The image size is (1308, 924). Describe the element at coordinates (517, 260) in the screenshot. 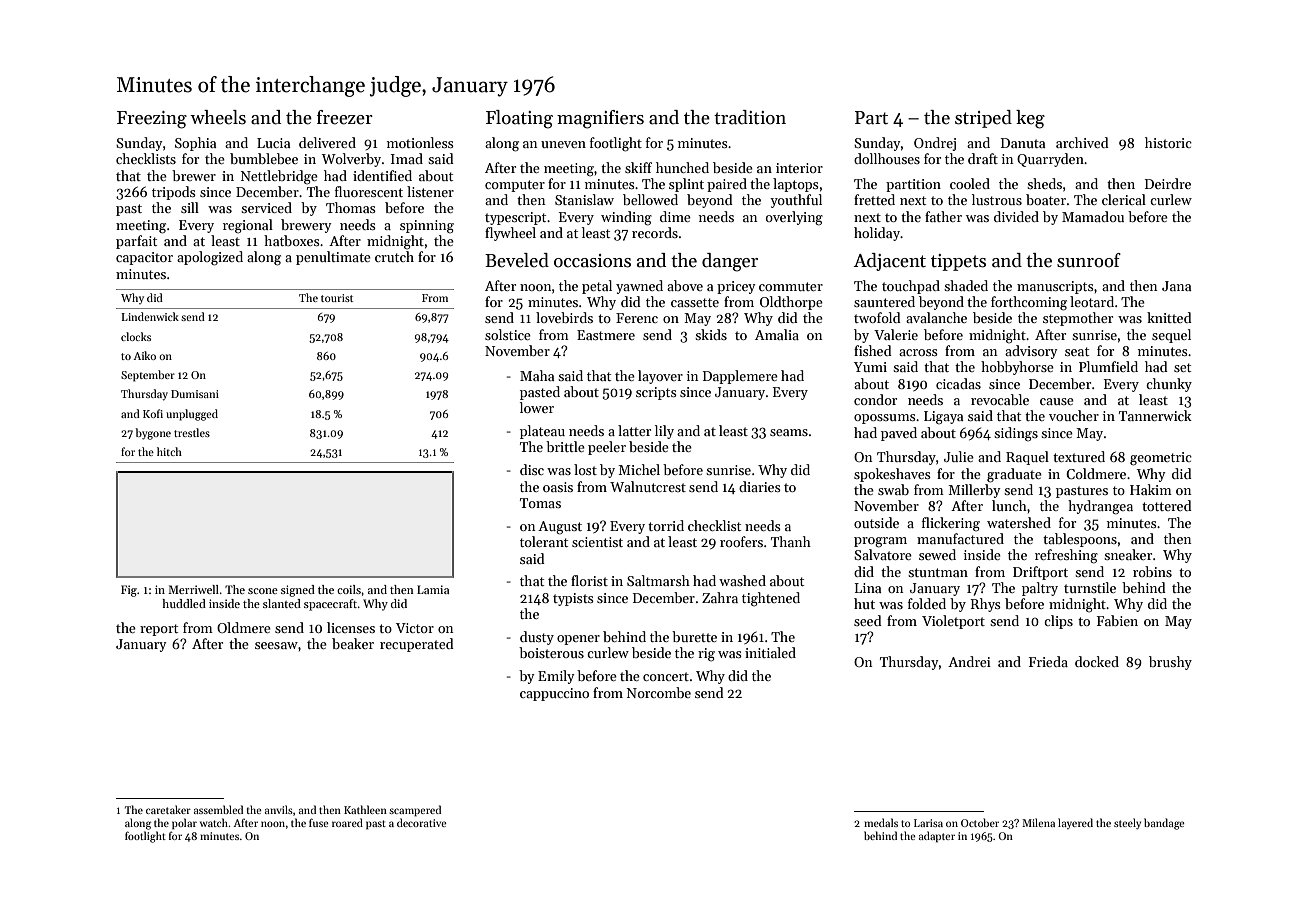

I see `Beveled` at that location.
